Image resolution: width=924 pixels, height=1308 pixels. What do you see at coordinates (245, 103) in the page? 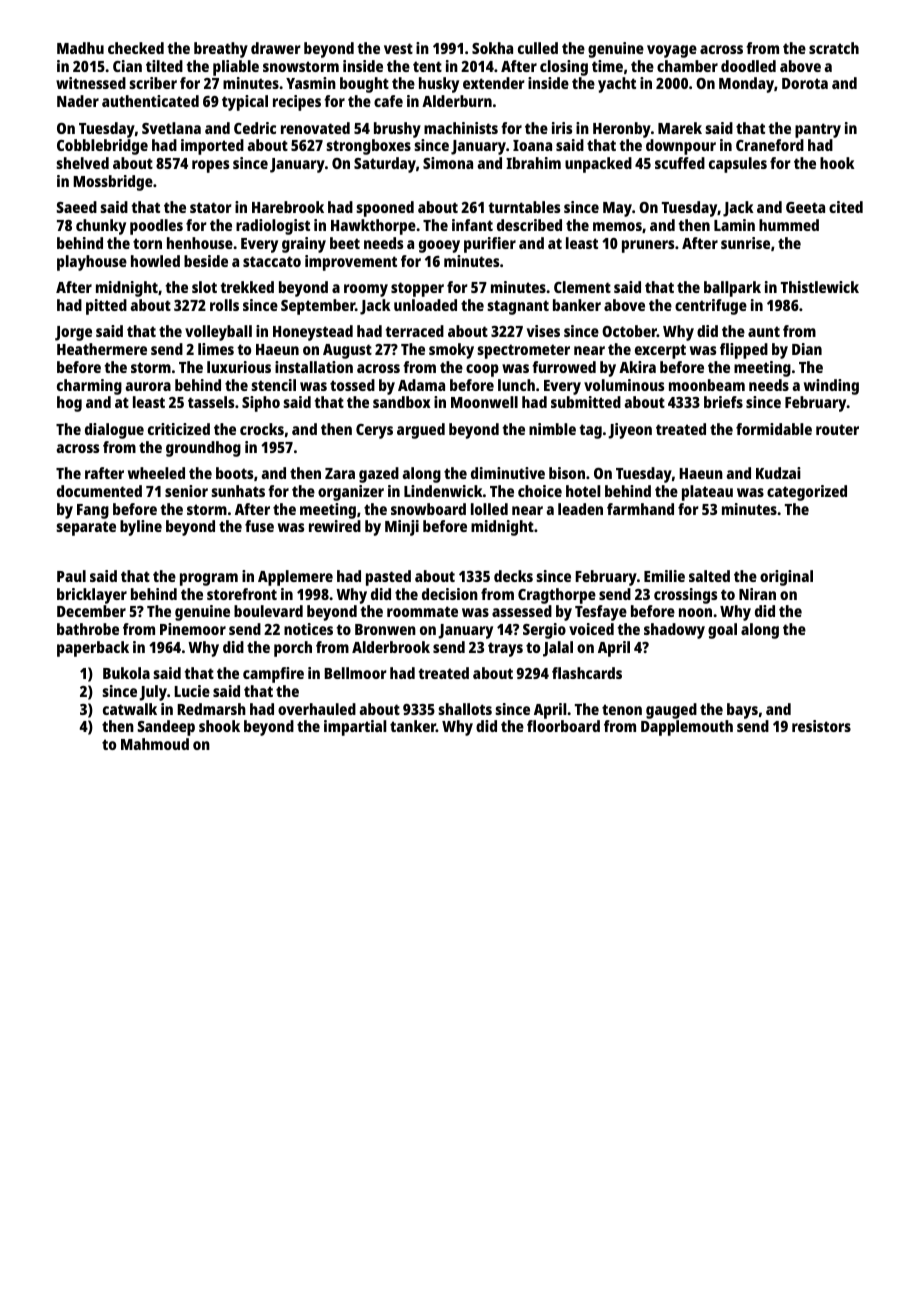
I see `typical` at bounding box center [245, 103].
